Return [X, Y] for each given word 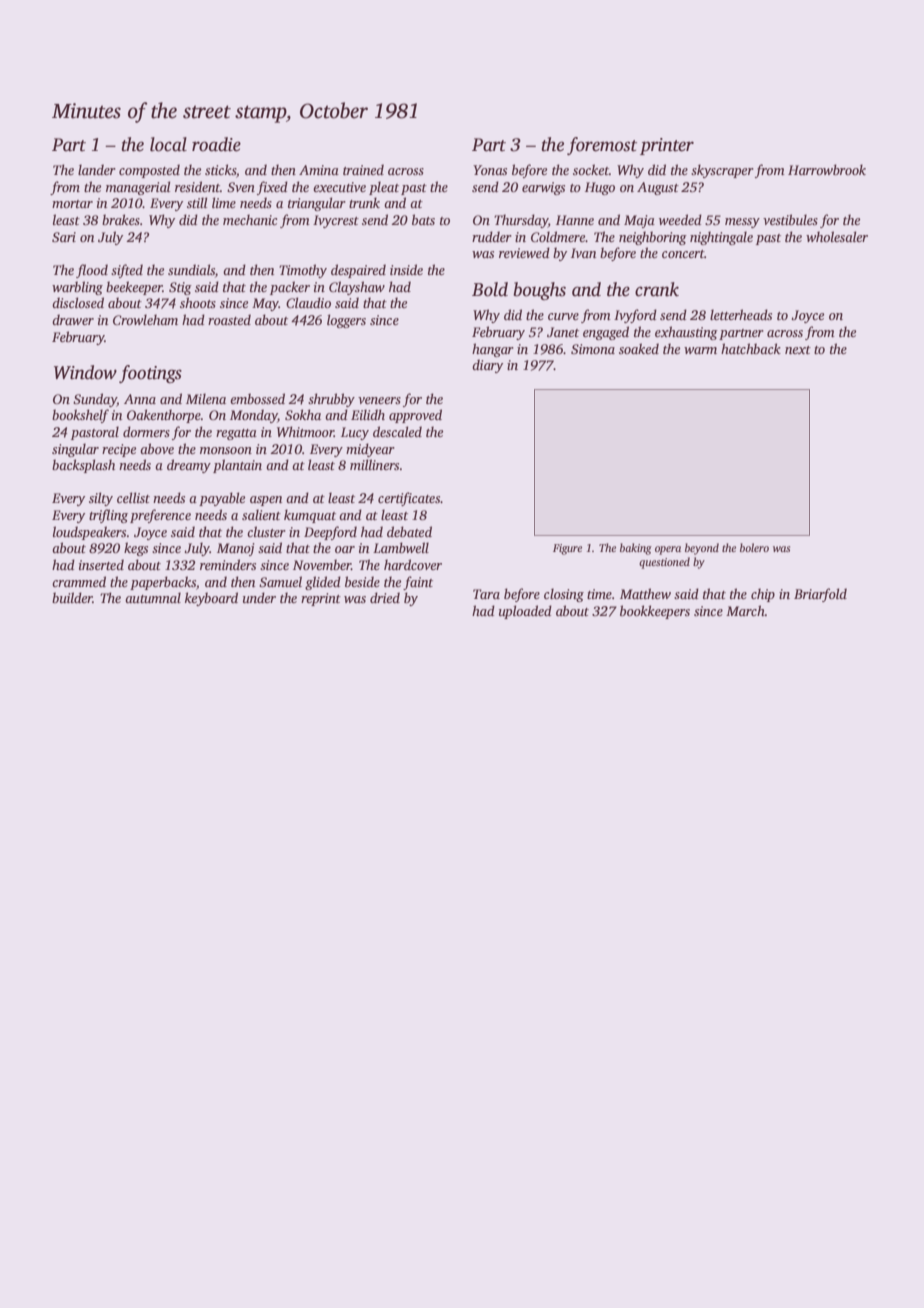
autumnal [153, 597]
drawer [73, 319]
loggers [346, 321]
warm [700, 350]
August [658, 188]
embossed [257, 398]
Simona [593, 349]
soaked [639, 348]
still [197, 202]
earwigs [543, 188]
